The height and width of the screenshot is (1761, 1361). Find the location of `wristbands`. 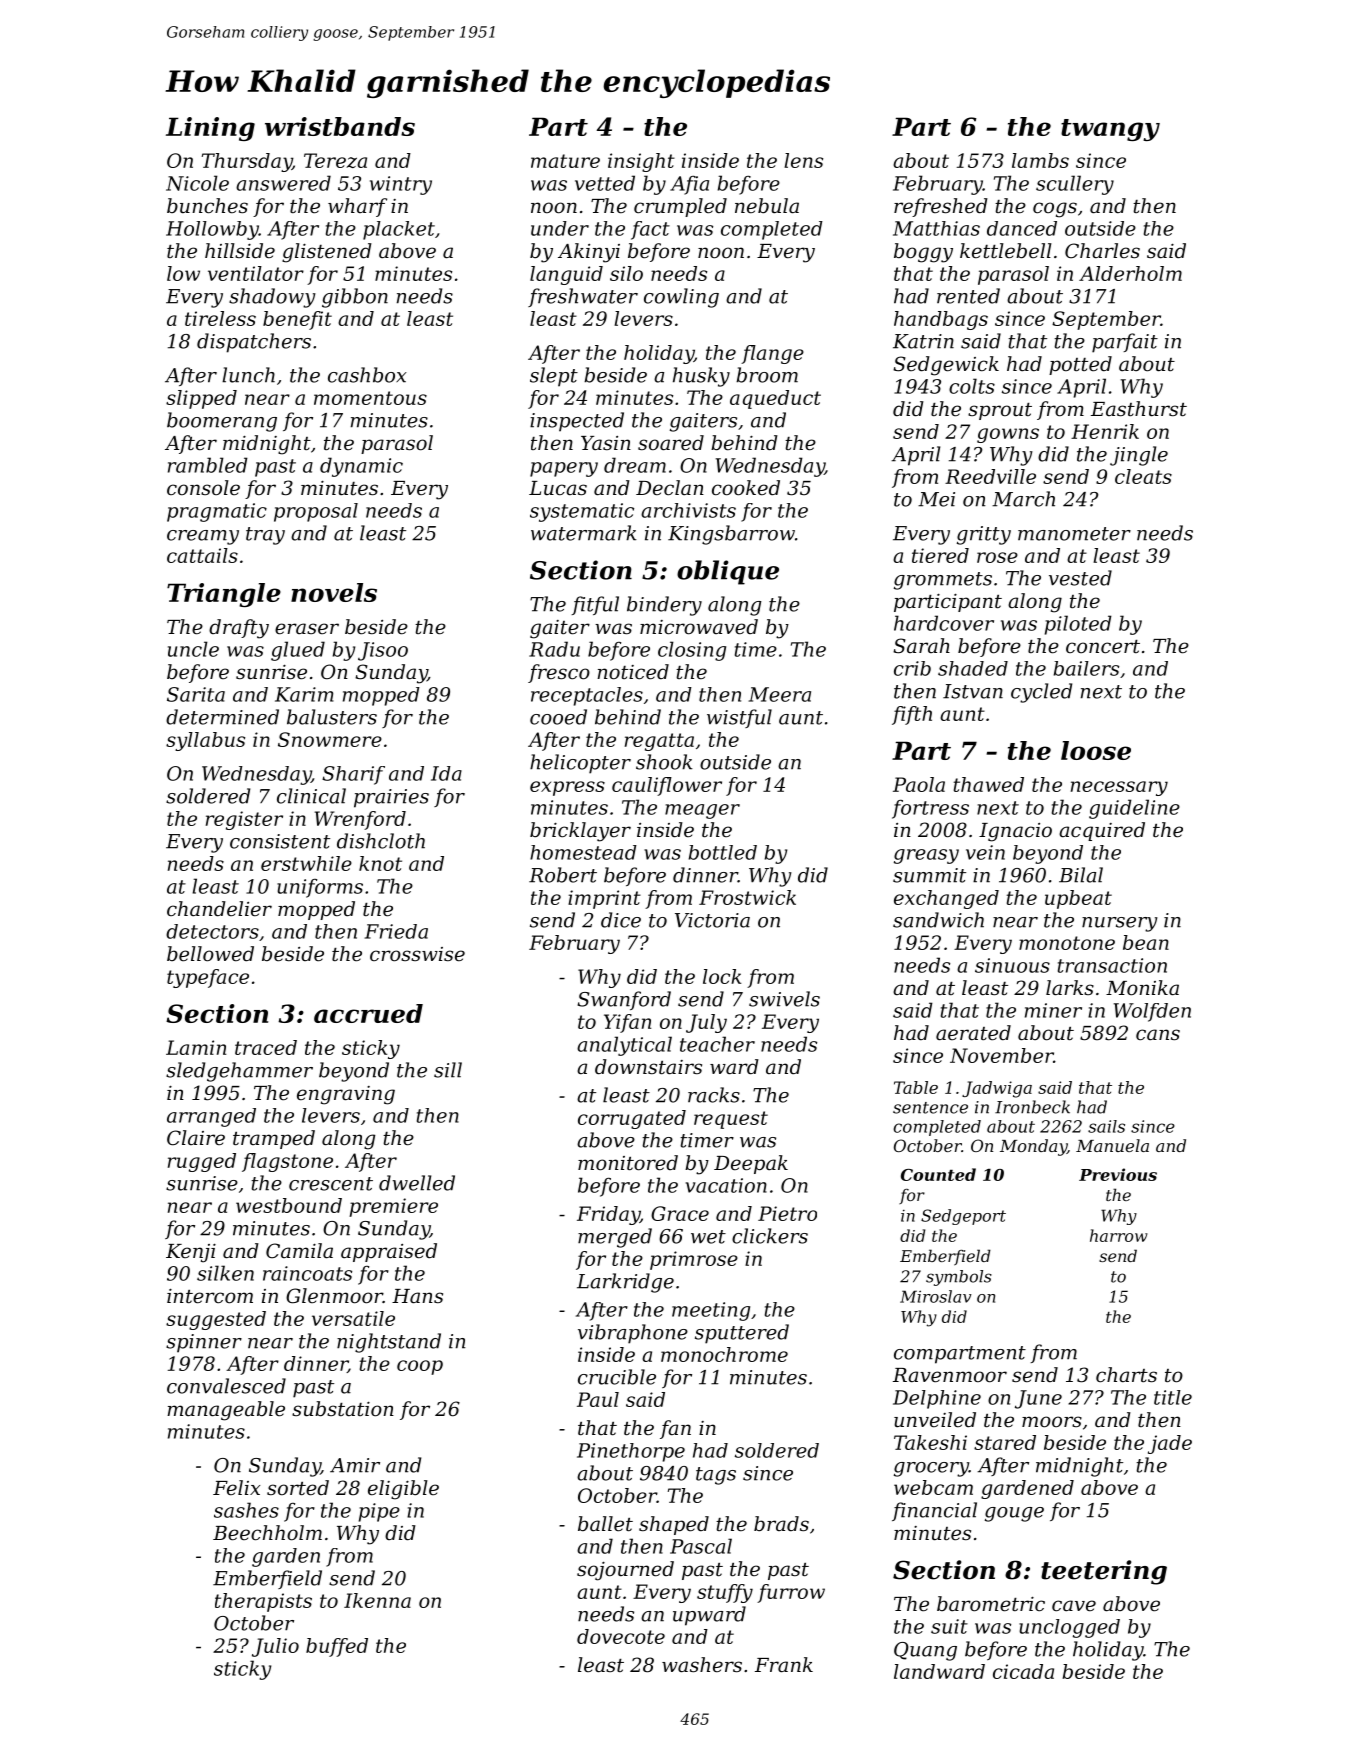

wristbands is located at coordinates (340, 126).
